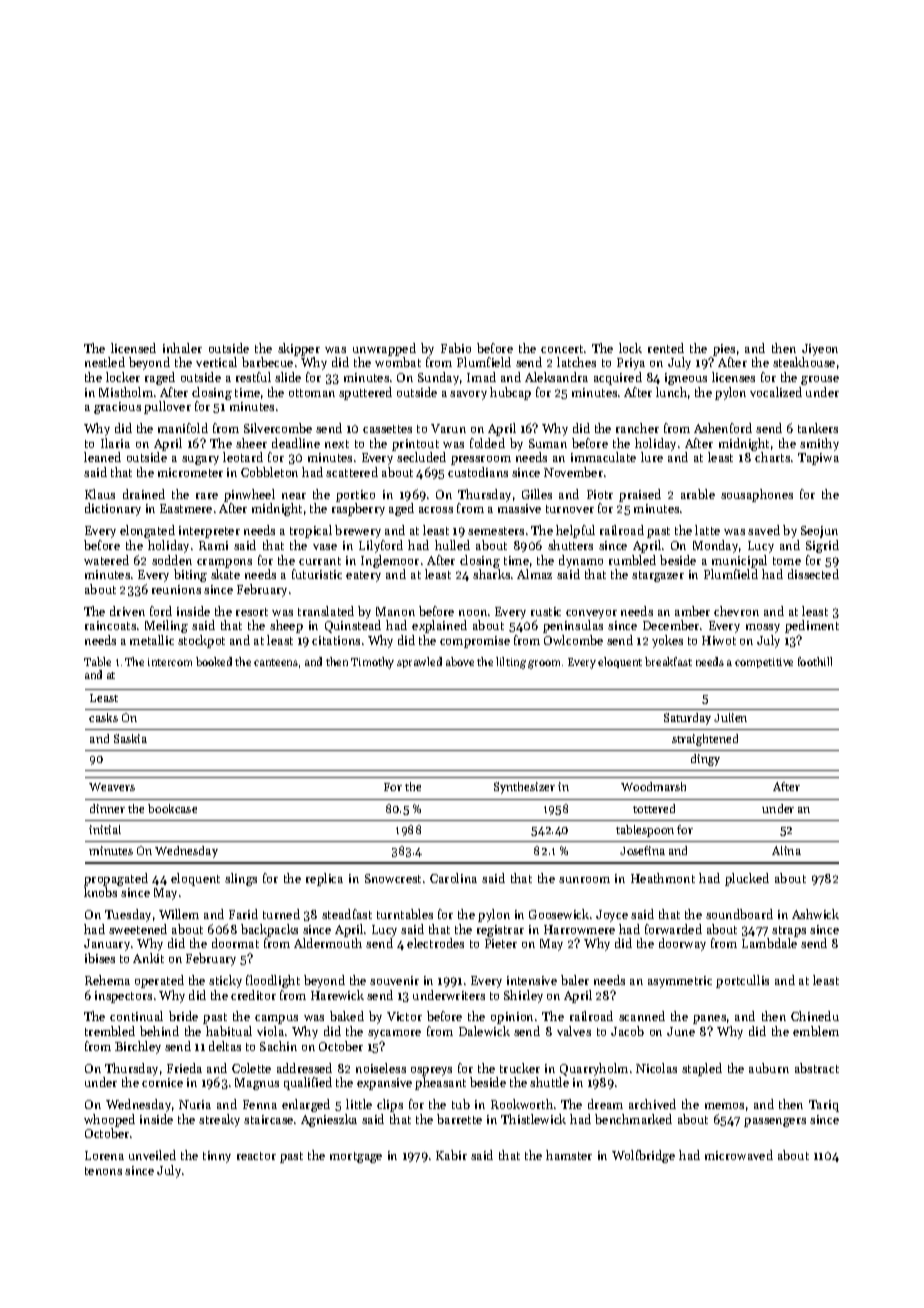 This document has width=924, height=1308. Describe the element at coordinates (524, 788) in the document. I see `Synthesizer` at that location.
